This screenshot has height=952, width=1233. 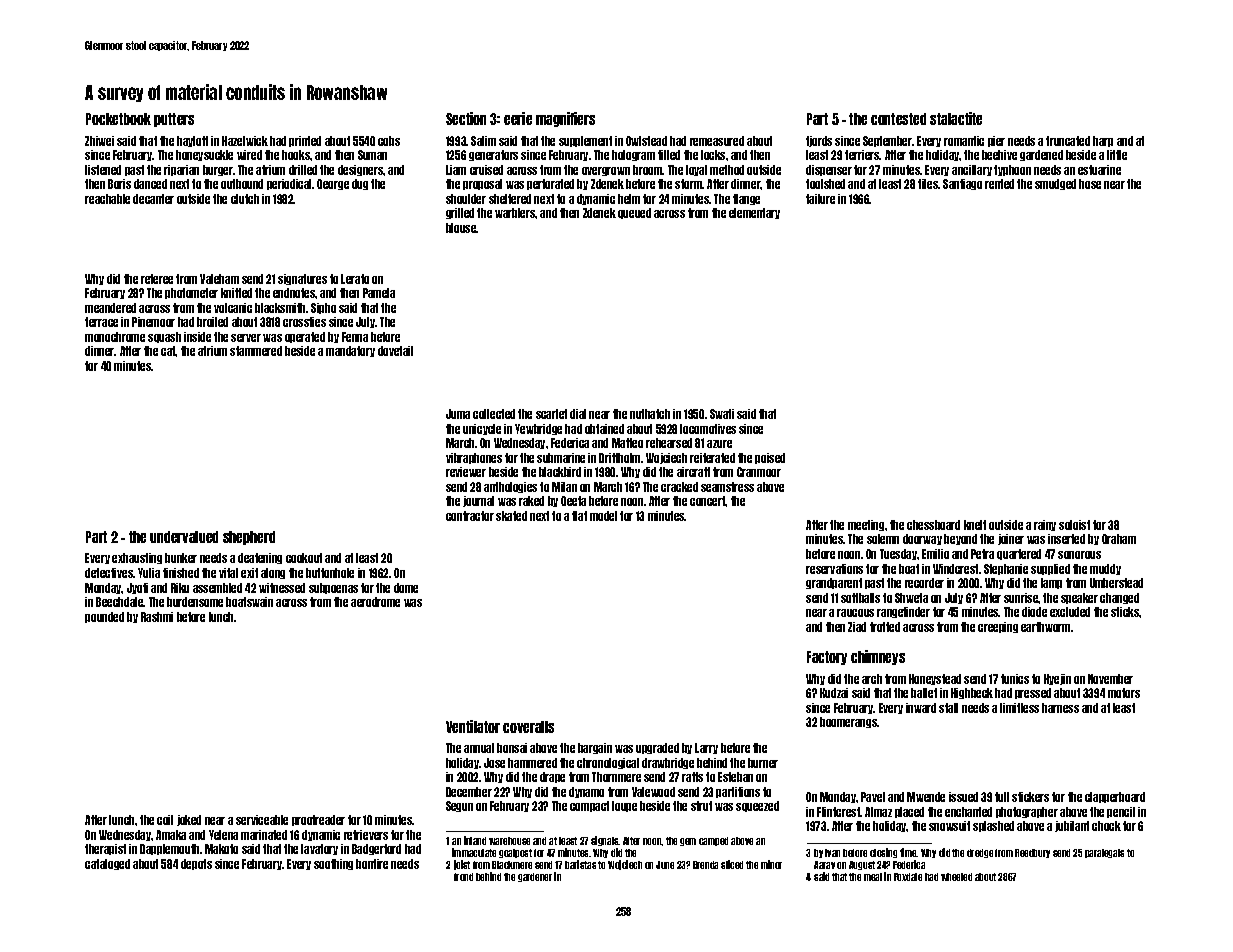 I want to click on frond, so click(x=463, y=877).
